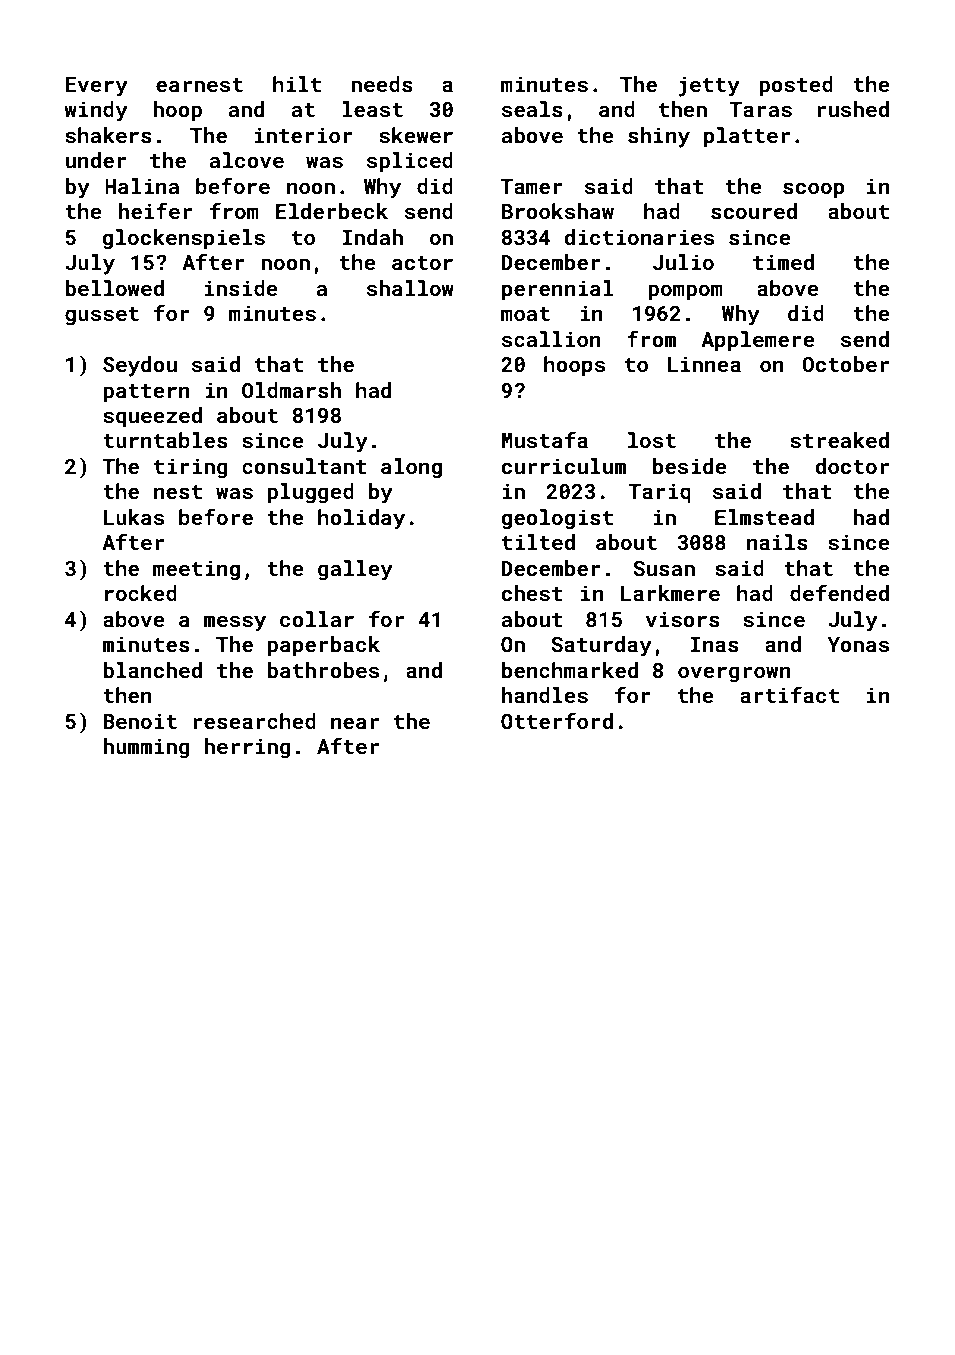  What do you see at coordinates (411, 468) in the screenshot?
I see `along` at bounding box center [411, 468].
